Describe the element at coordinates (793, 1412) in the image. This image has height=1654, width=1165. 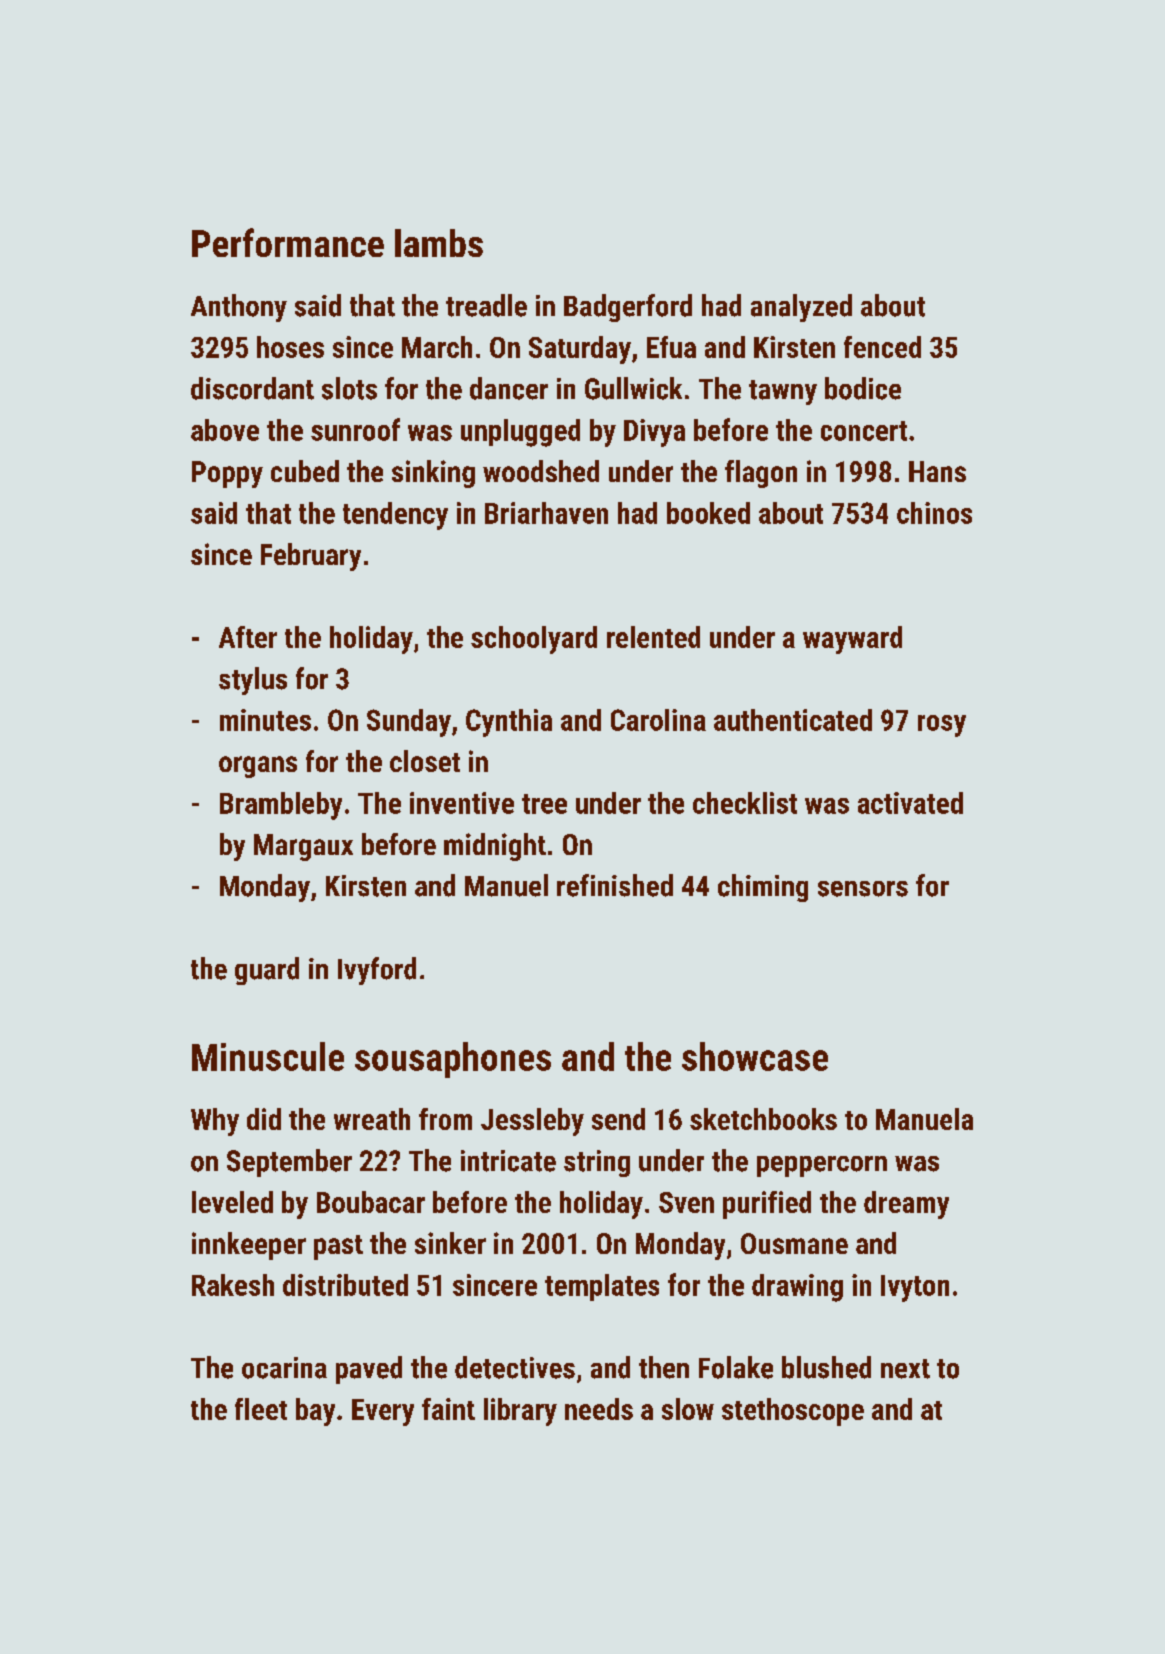
I see `stethoscope` at that location.
